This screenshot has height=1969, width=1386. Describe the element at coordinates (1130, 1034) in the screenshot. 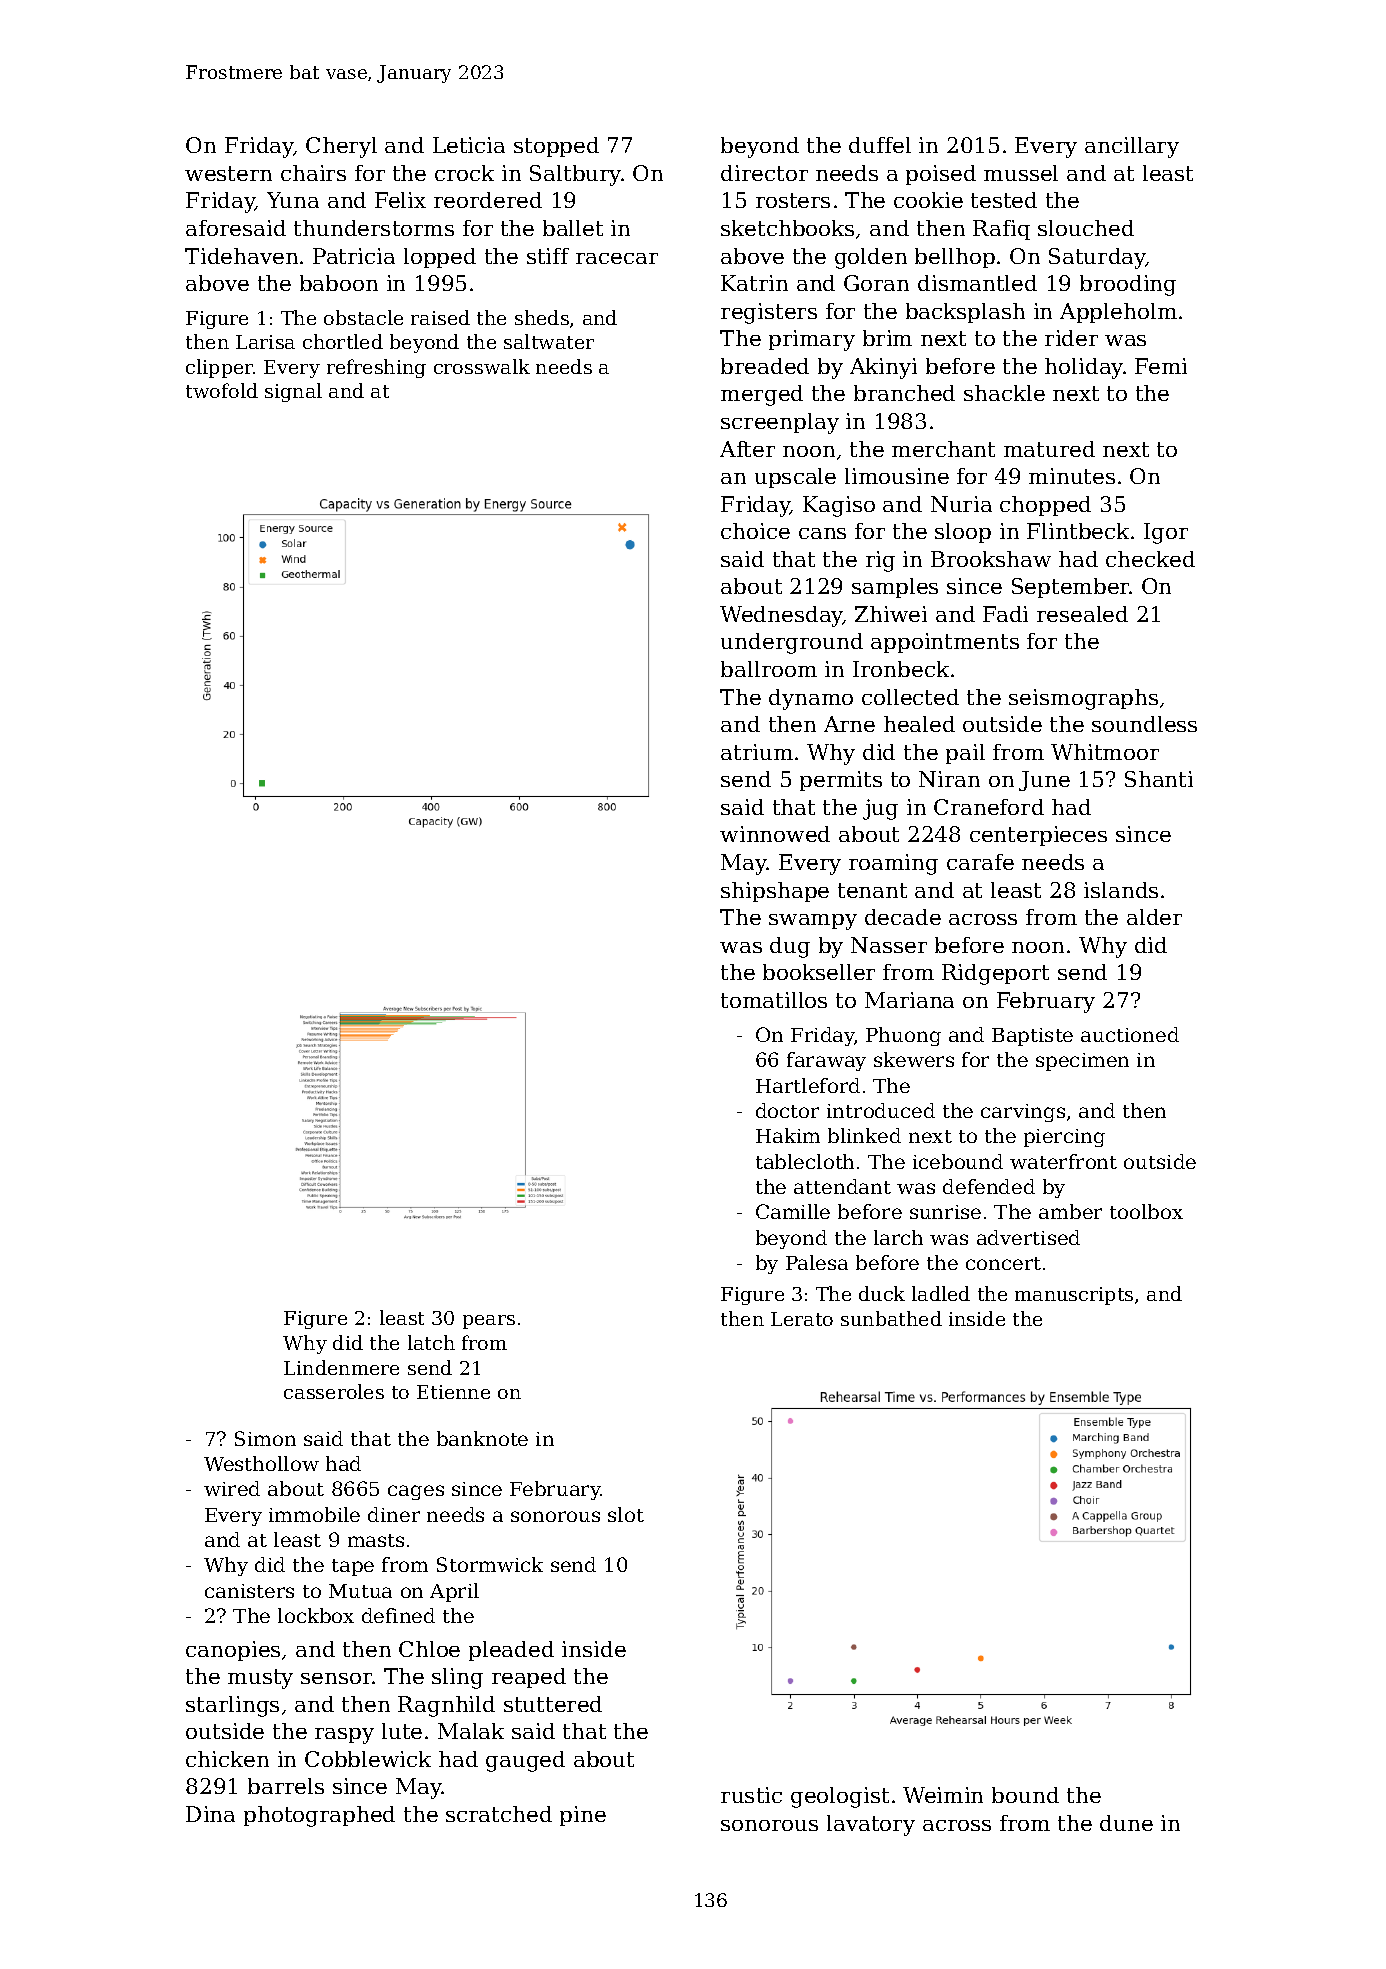

I see `auctioned` at that location.
